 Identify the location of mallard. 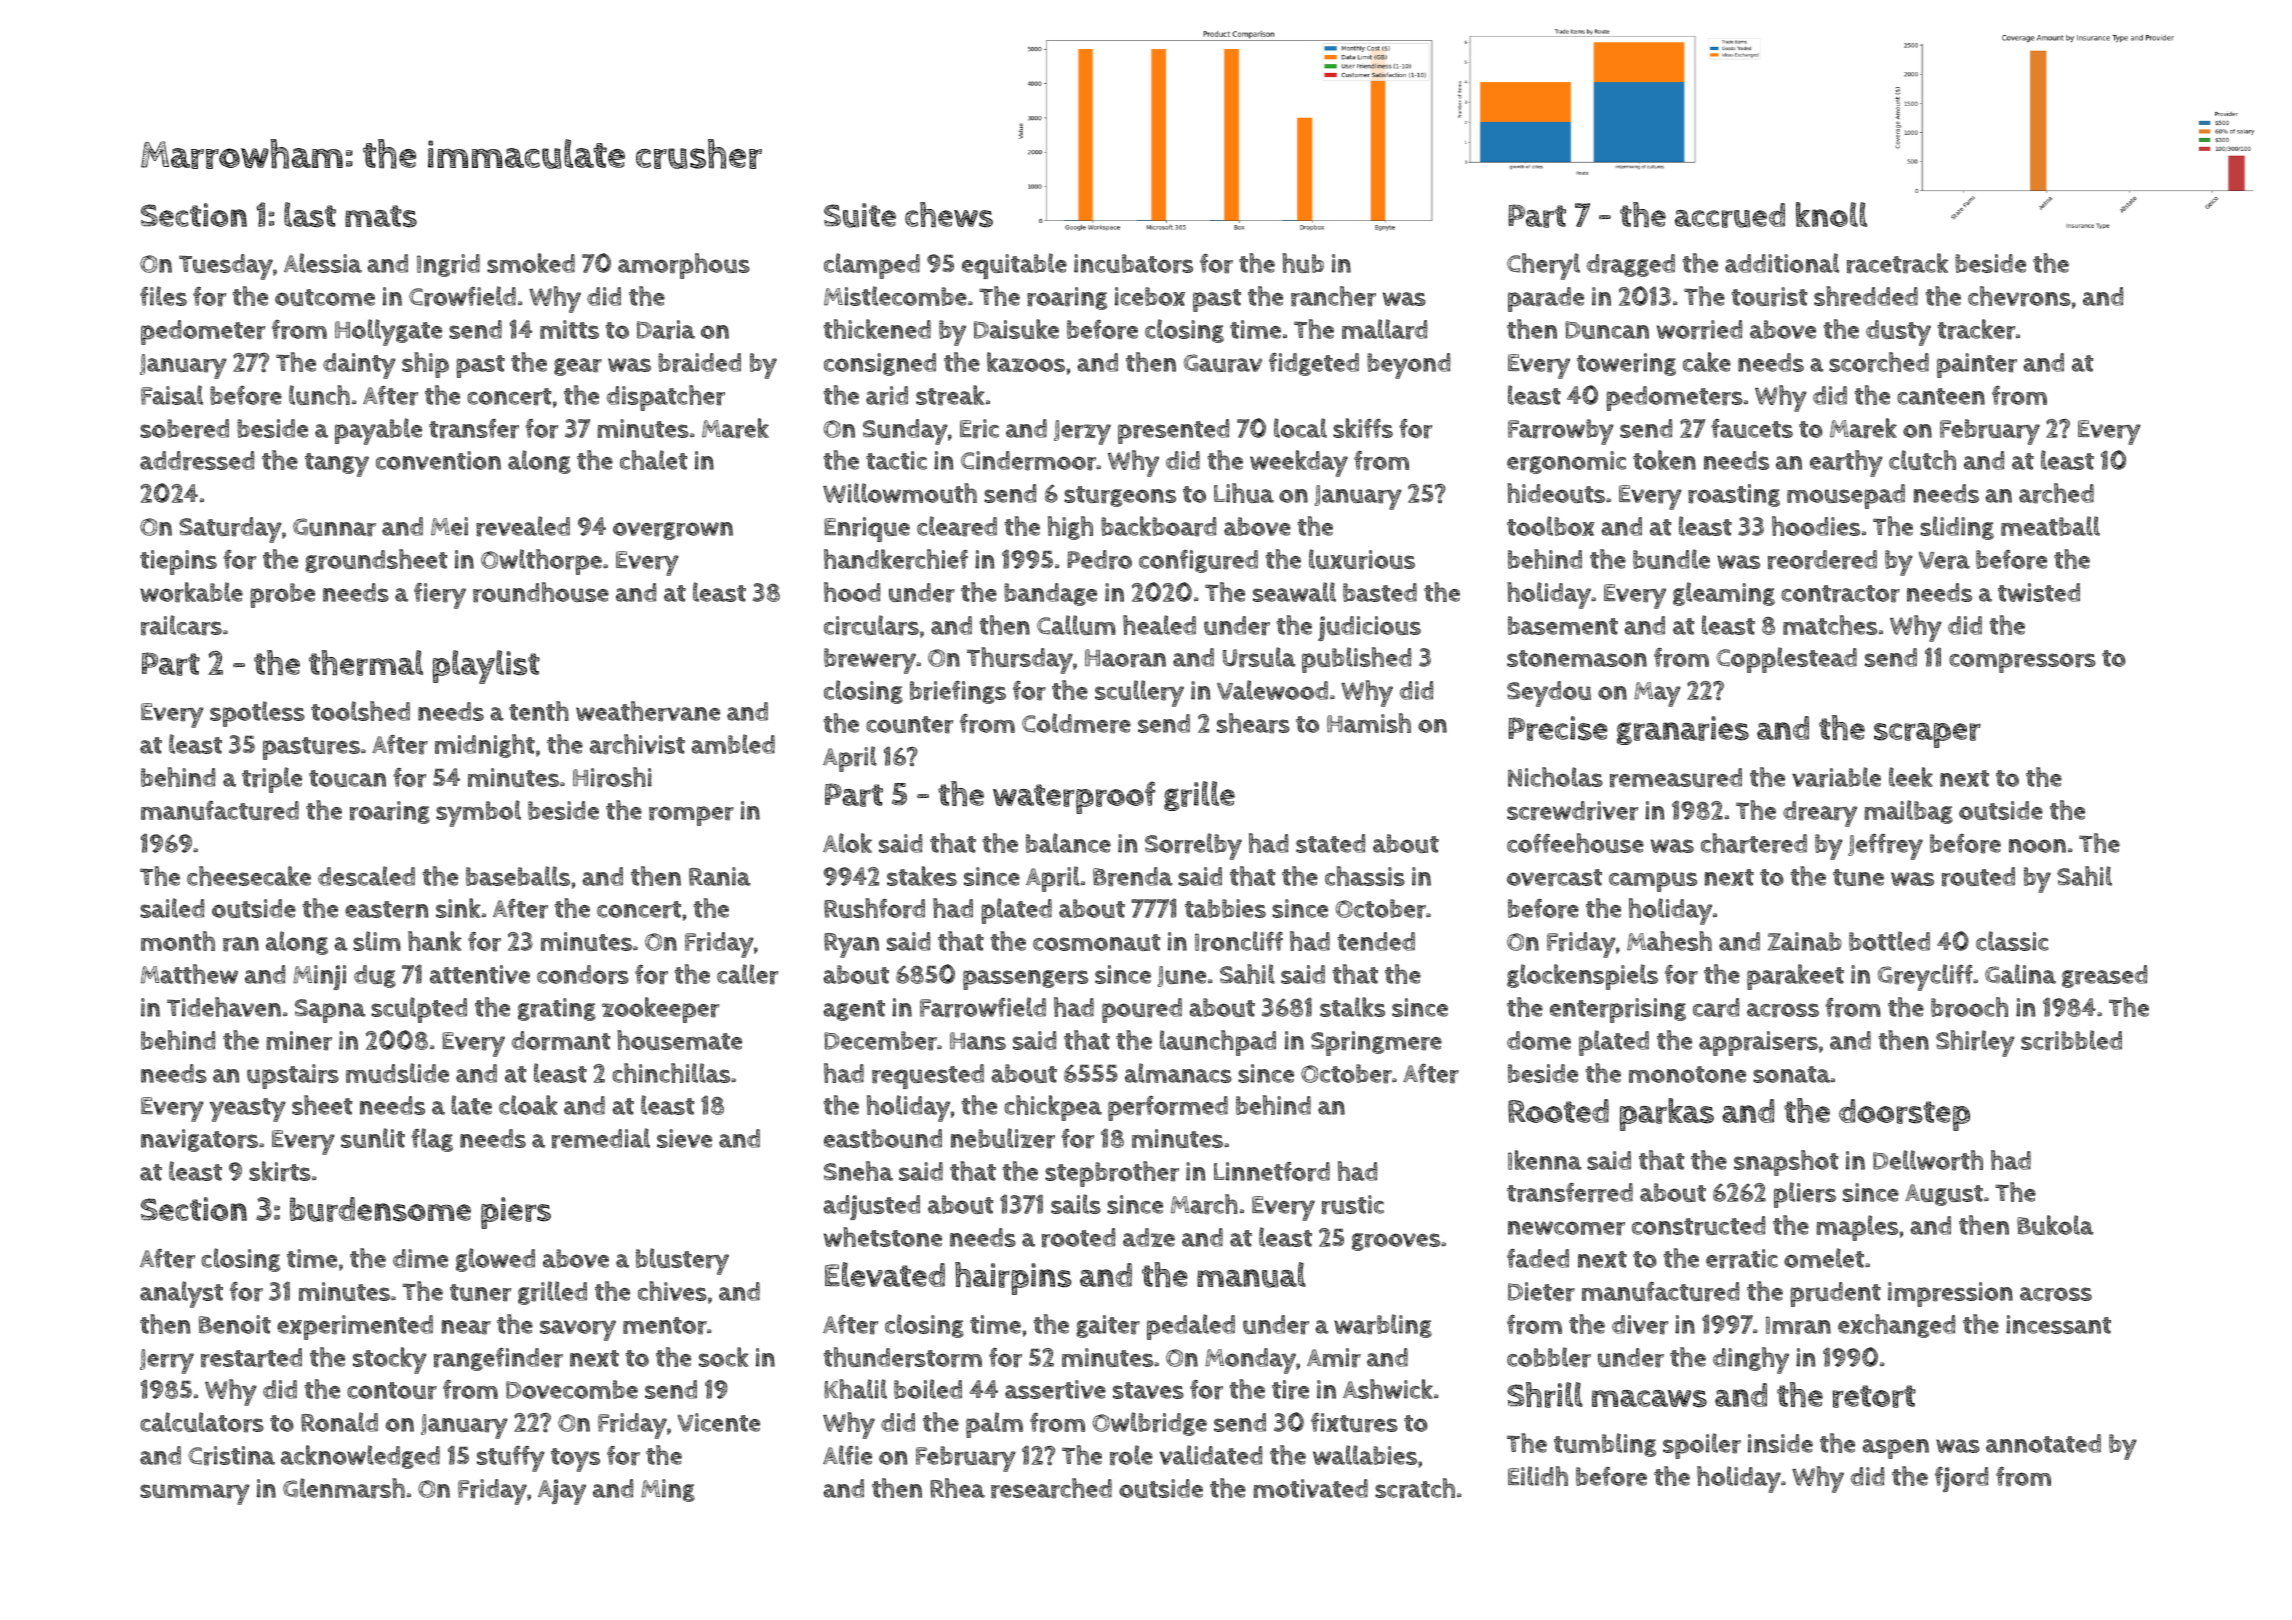
(1385, 329).
